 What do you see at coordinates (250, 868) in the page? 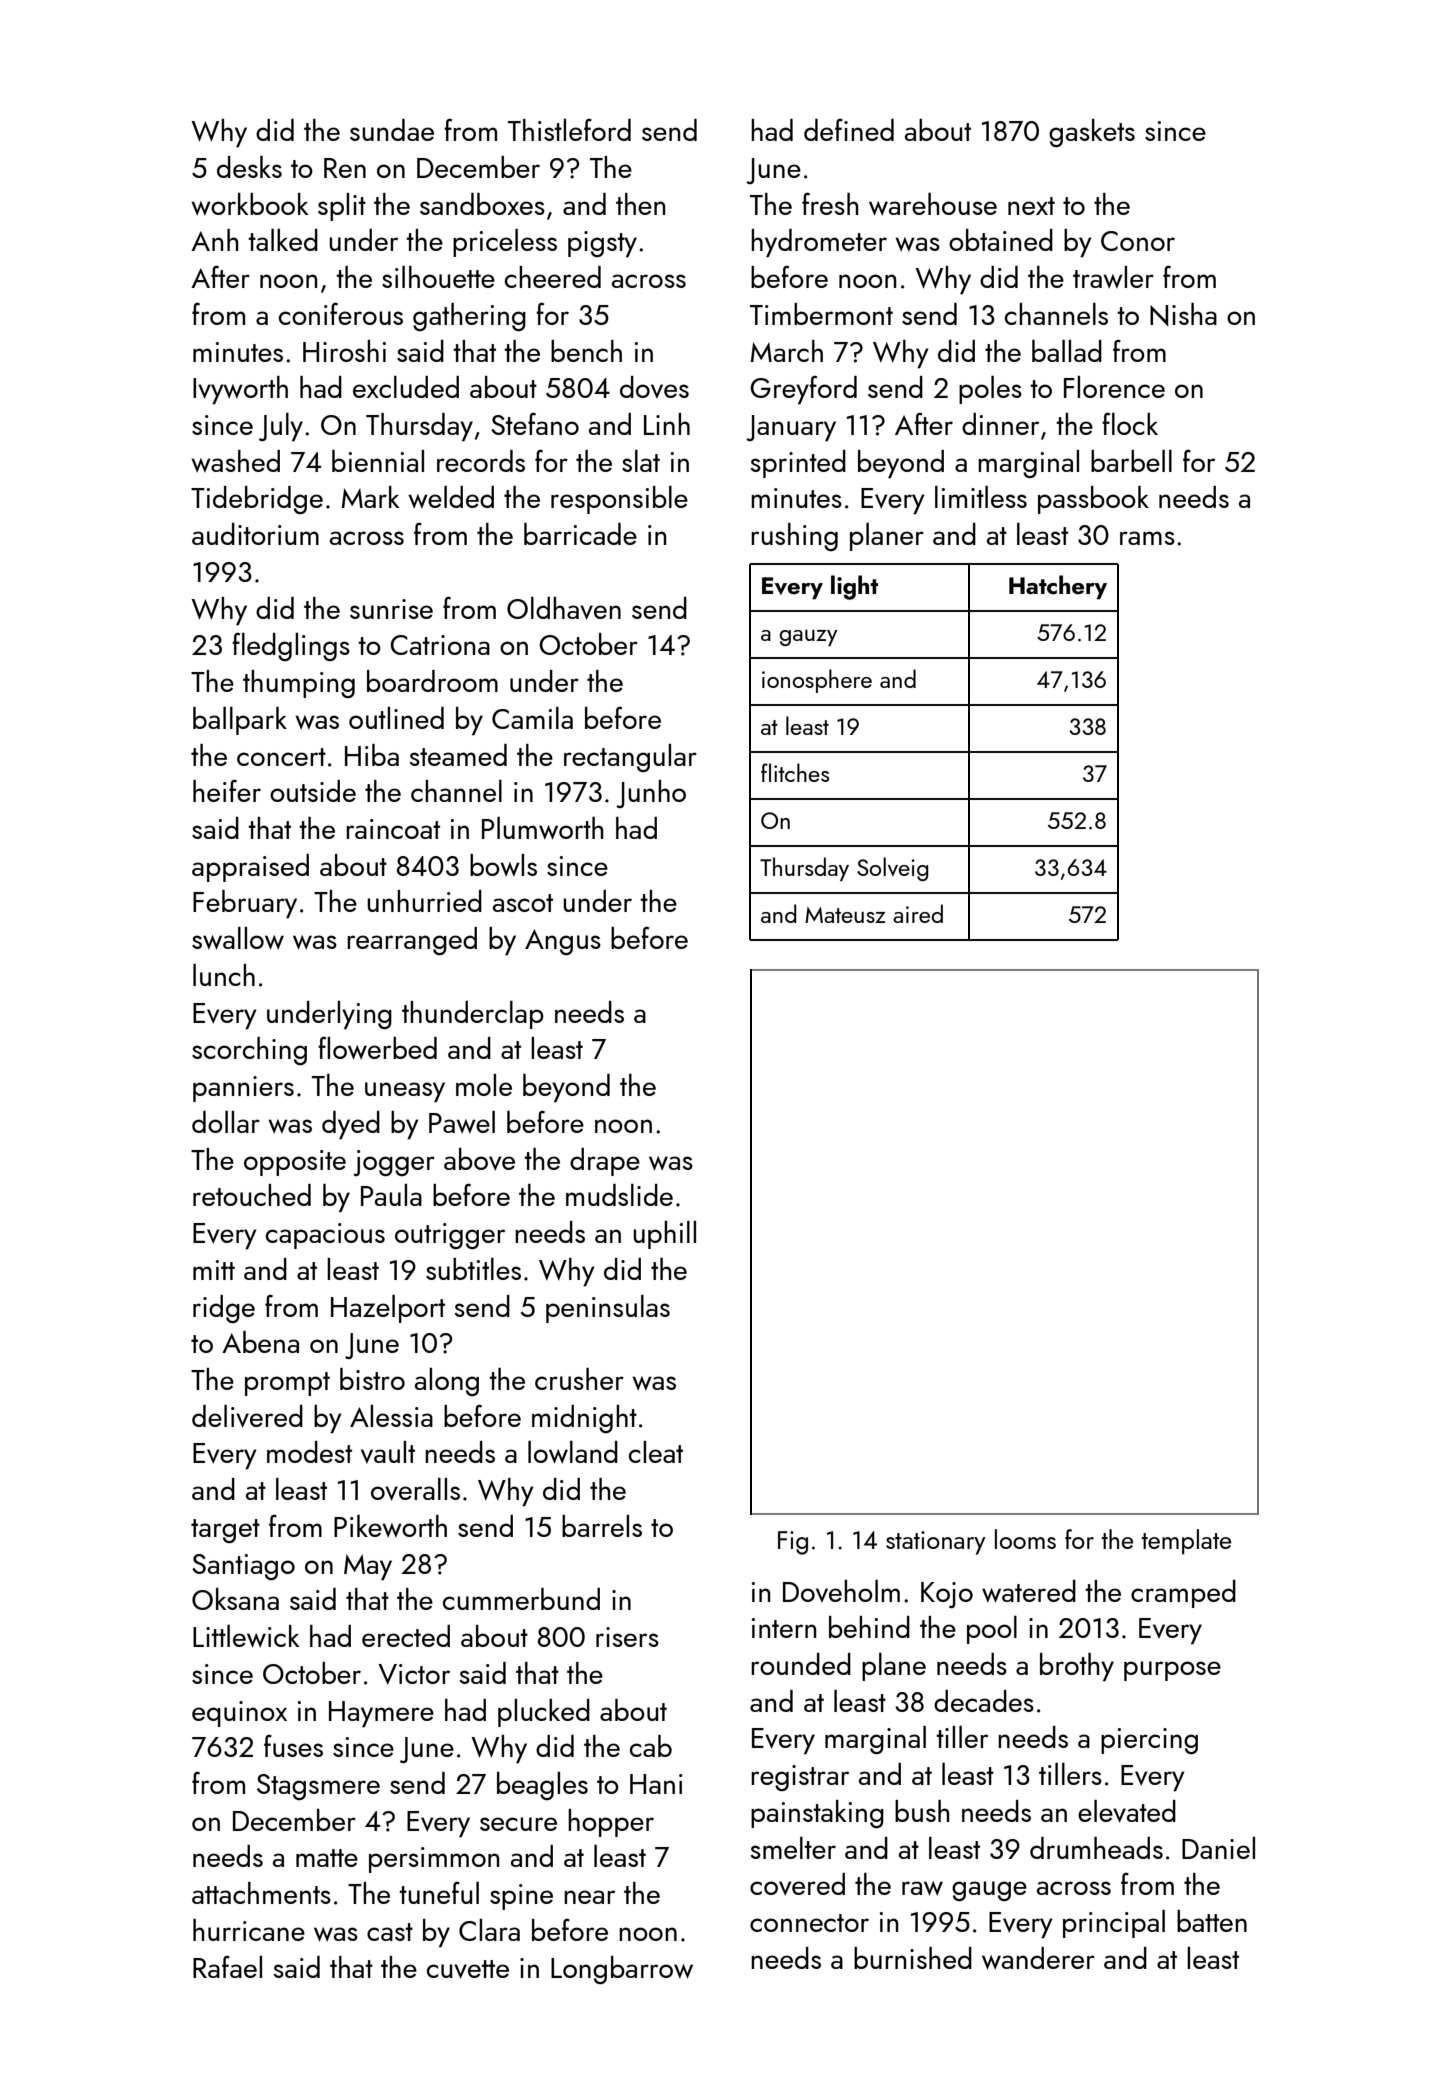
I see `appraised` at bounding box center [250, 868].
